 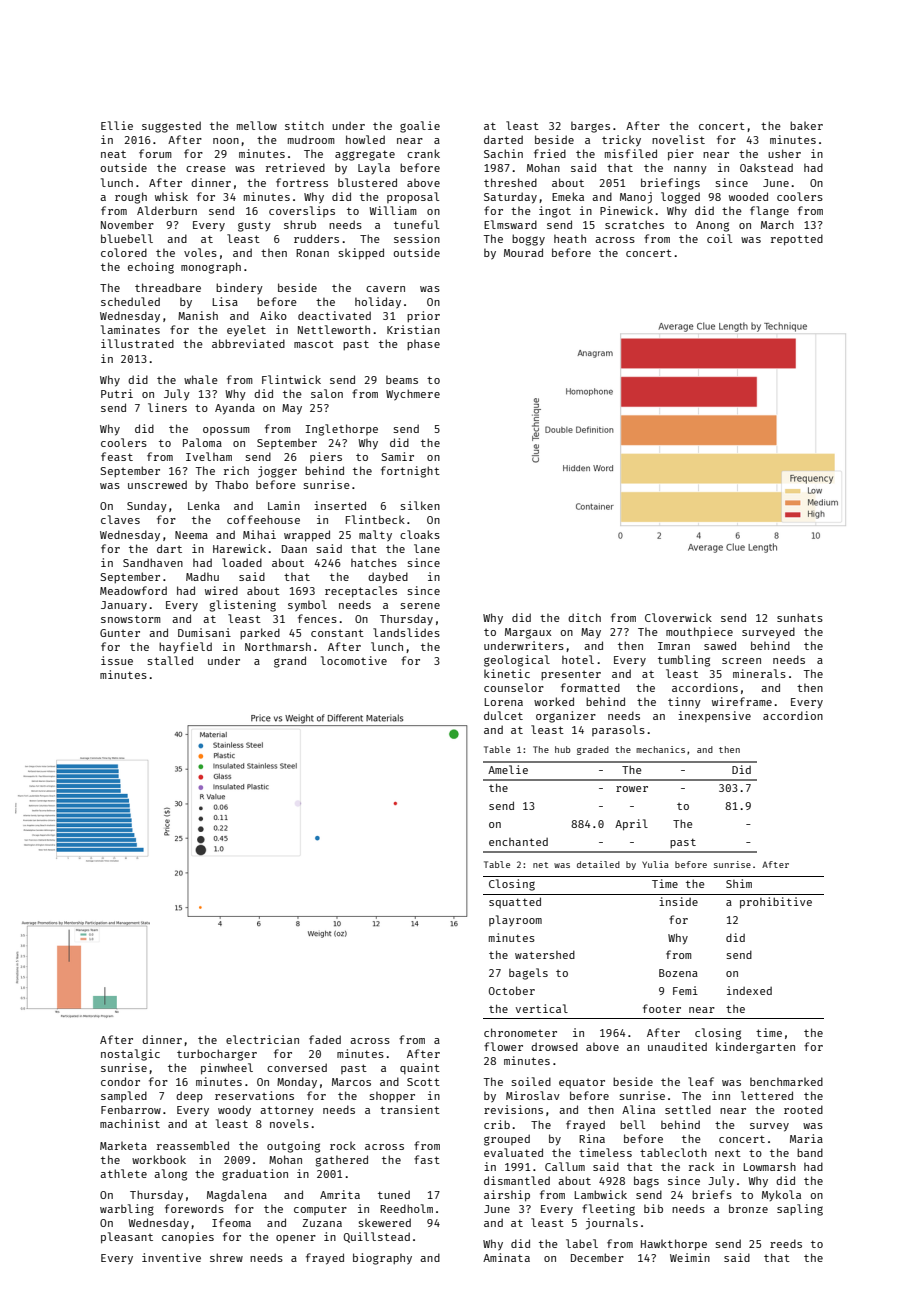 What do you see at coordinates (518, 842) in the screenshot?
I see `enchanted` at bounding box center [518, 842].
